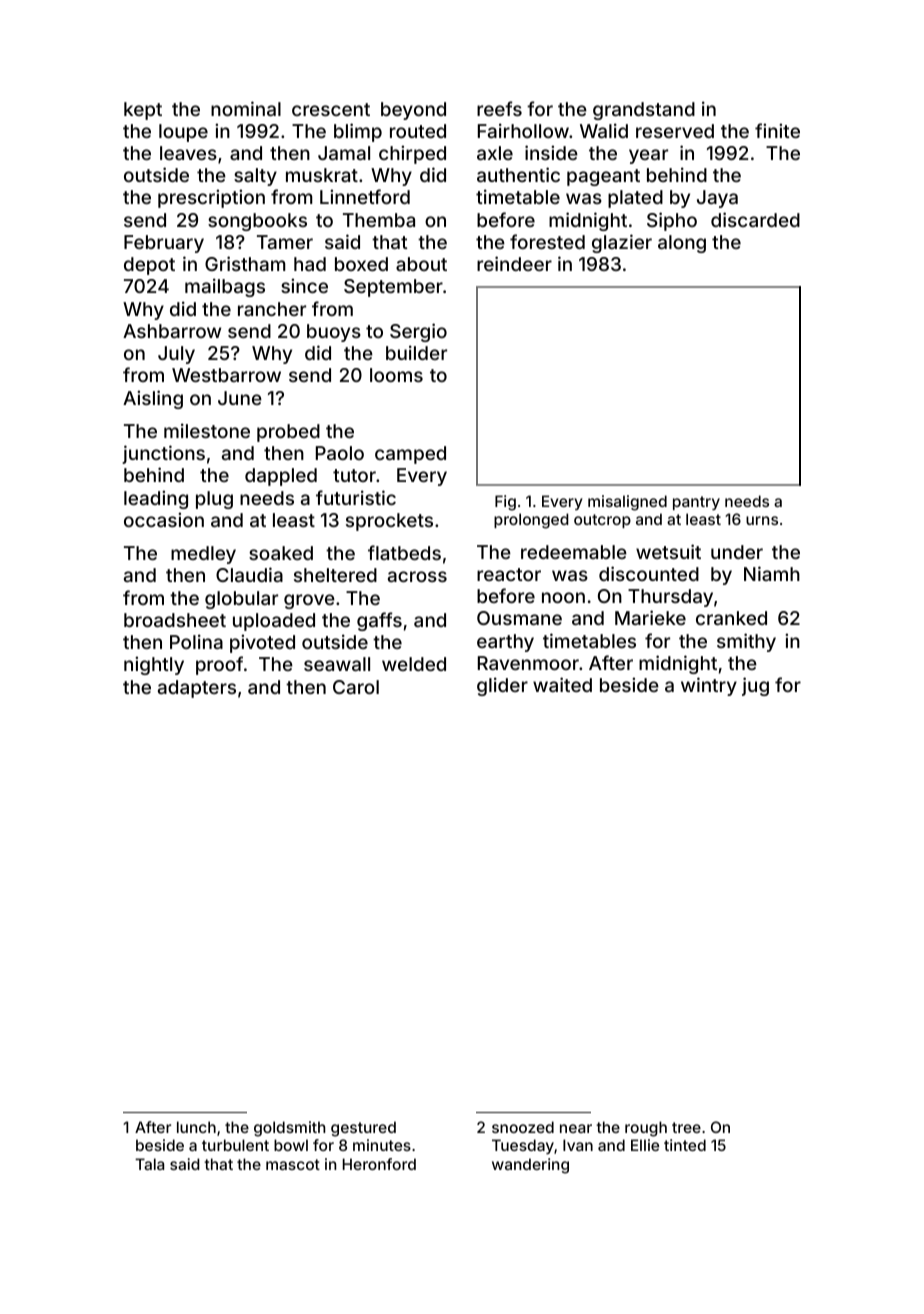 Image resolution: width=924 pixels, height=1314 pixels. I want to click on dappled, so click(281, 477).
